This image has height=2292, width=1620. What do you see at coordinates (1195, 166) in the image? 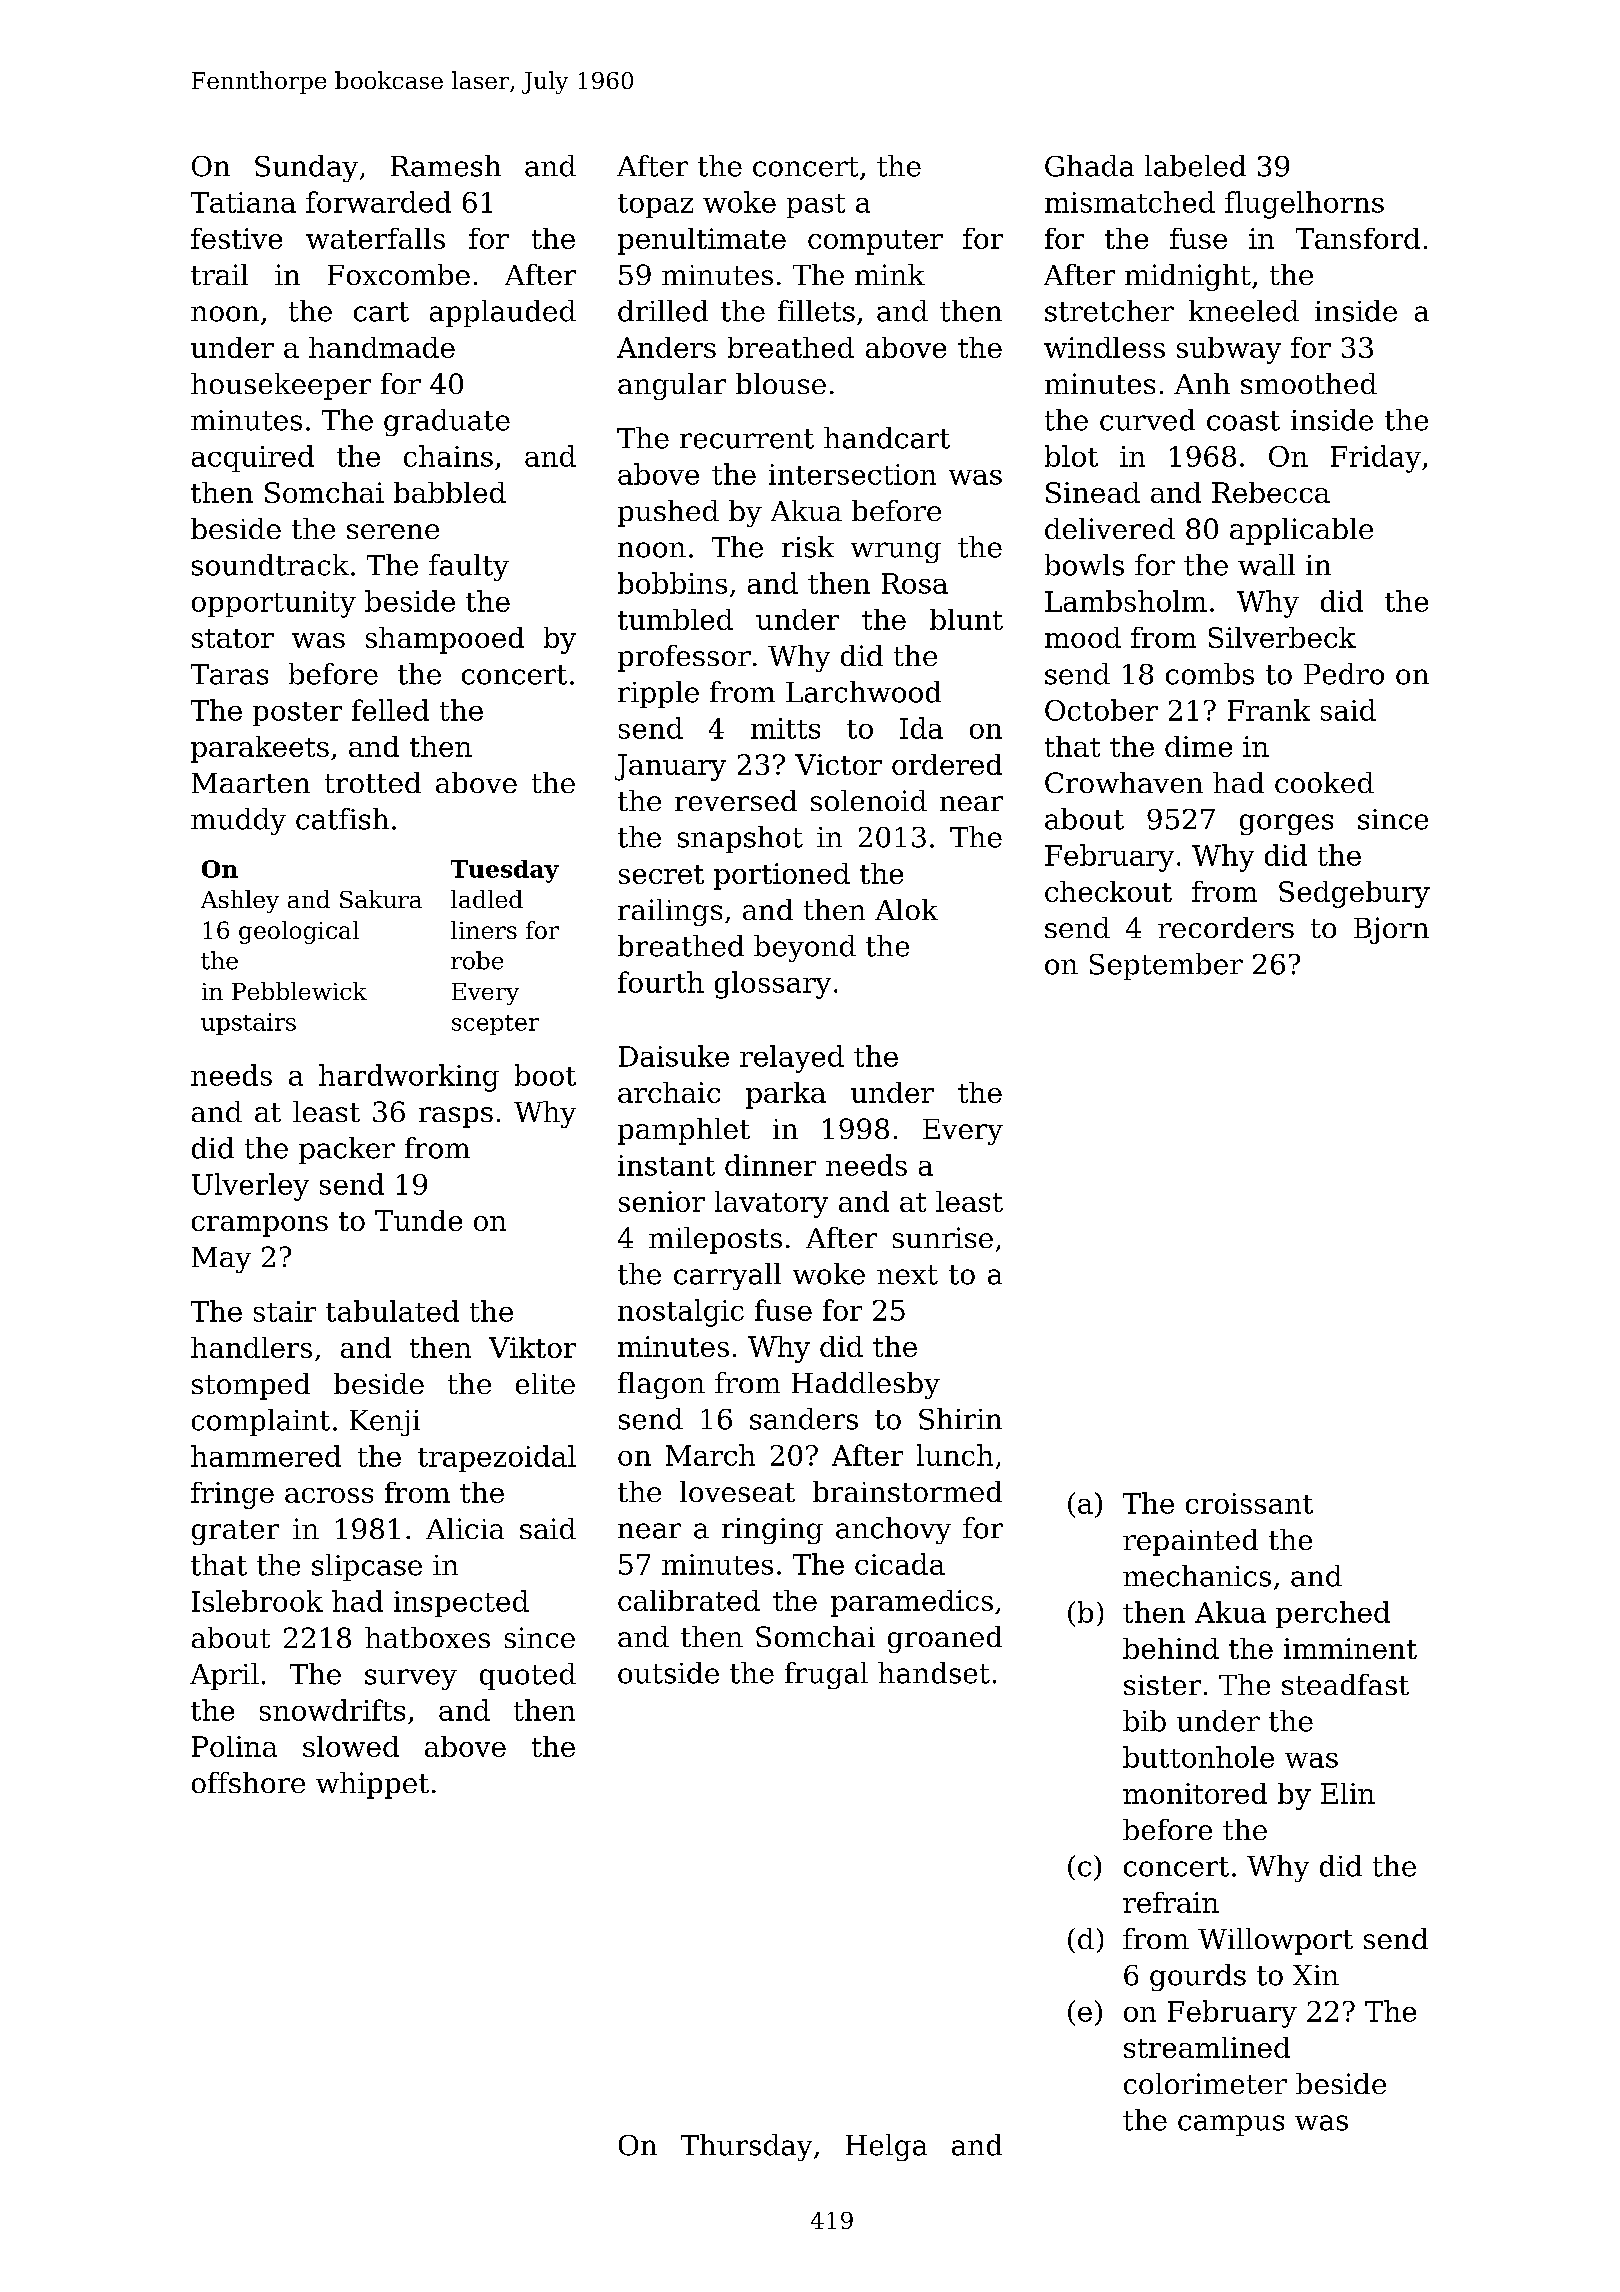
I see `labeled` at bounding box center [1195, 166].
